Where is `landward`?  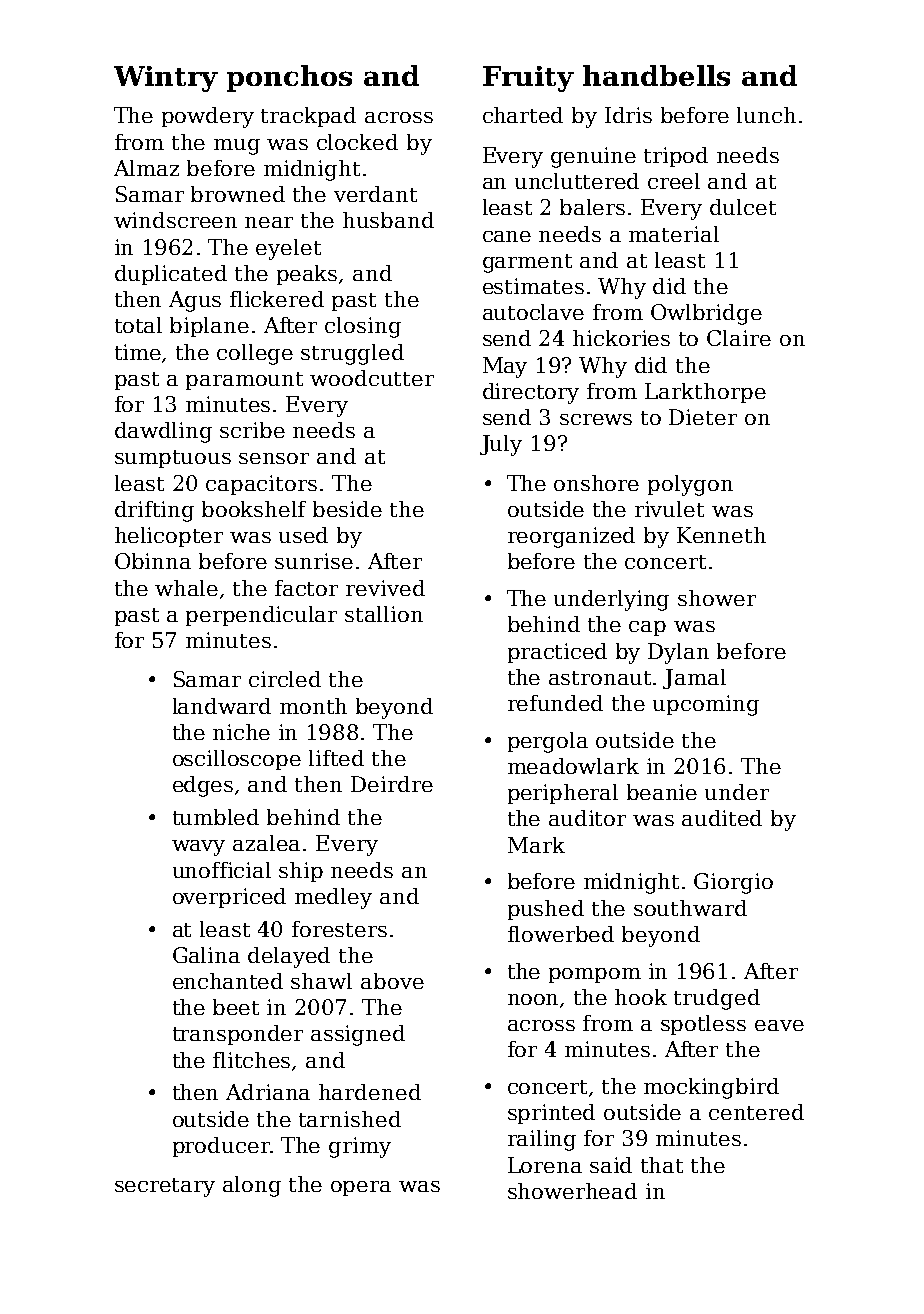
landward is located at coordinates (222, 706).
